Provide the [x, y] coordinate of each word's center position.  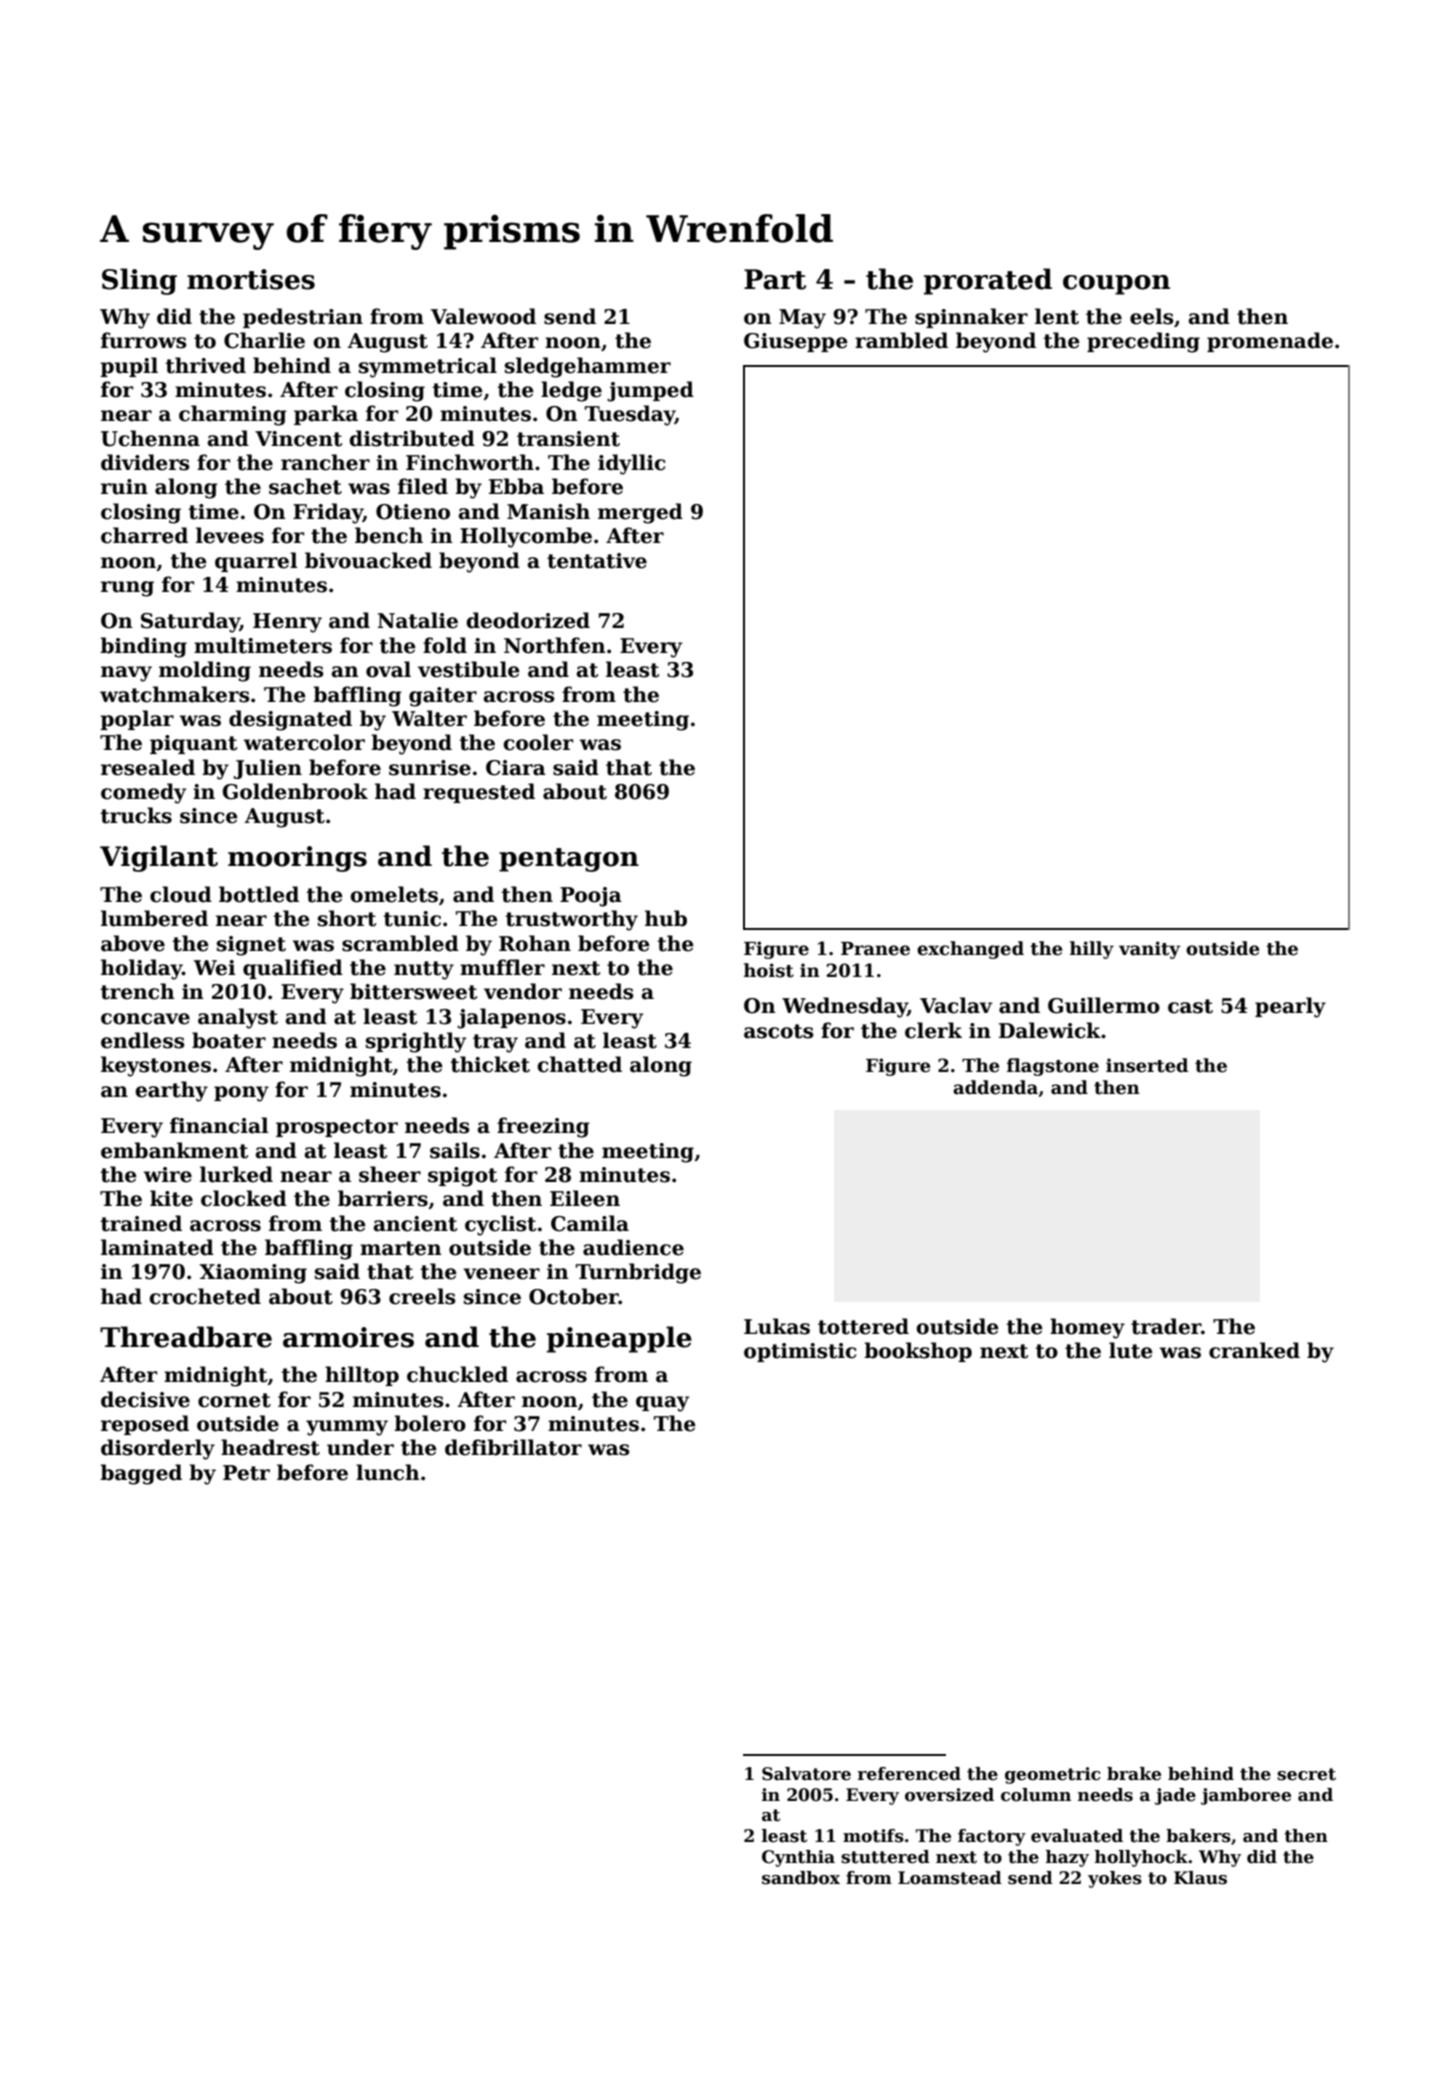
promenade [1270, 342]
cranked [1254, 1350]
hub [666, 918]
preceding [1143, 342]
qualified [293, 969]
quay [662, 1404]
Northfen [555, 645]
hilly [1092, 950]
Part [775, 279]
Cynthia [798, 1858]
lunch [388, 1472]
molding [205, 671]
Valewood [483, 316]
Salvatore [806, 1774]
